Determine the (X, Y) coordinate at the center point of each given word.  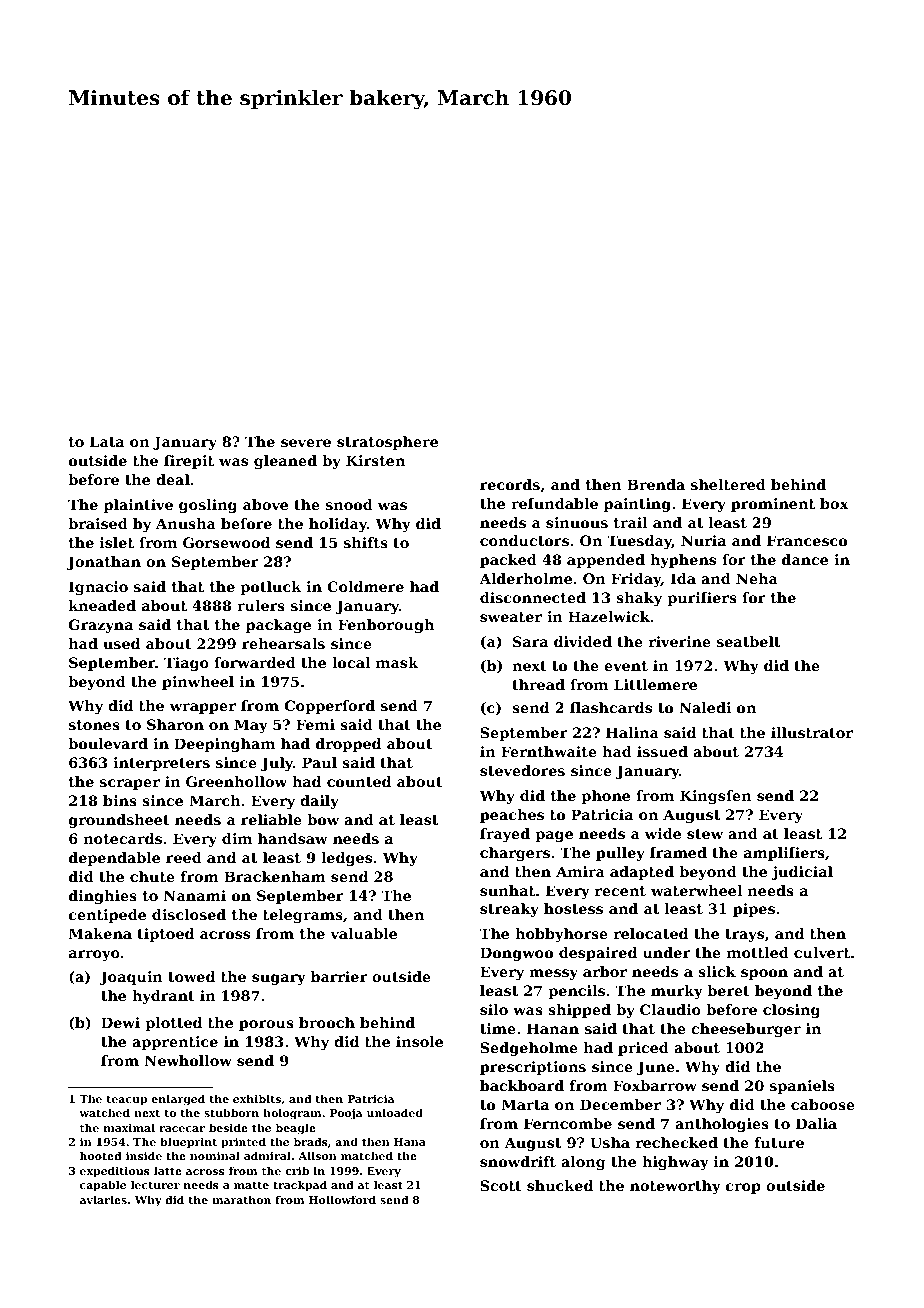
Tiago (186, 664)
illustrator (812, 732)
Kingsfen (716, 797)
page (554, 836)
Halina (632, 732)
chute (152, 876)
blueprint (188, 1143)
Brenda (656, 484)
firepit (189, 462)
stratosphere (387, 443)
